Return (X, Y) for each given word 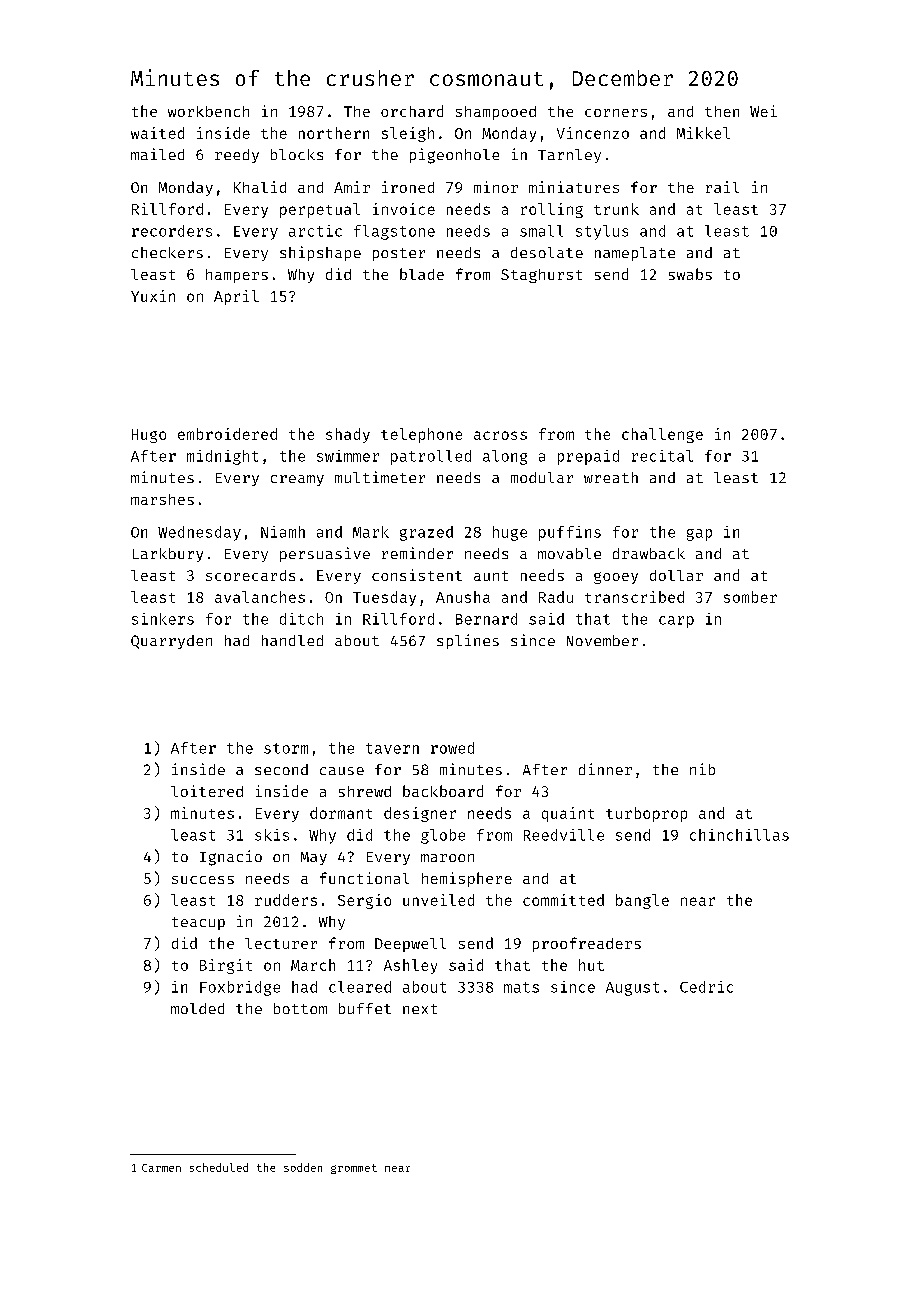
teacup (198, 923)
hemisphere (467, 879)
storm (286, 748)
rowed (452, 748)
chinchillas (739, 835)
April (236, 297)
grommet (354, 1169)
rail (722, 187)
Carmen (161, 1168)
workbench (208, 111)
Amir (352, 187)
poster (399, 254)
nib (702, 769)
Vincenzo (593, 133)
